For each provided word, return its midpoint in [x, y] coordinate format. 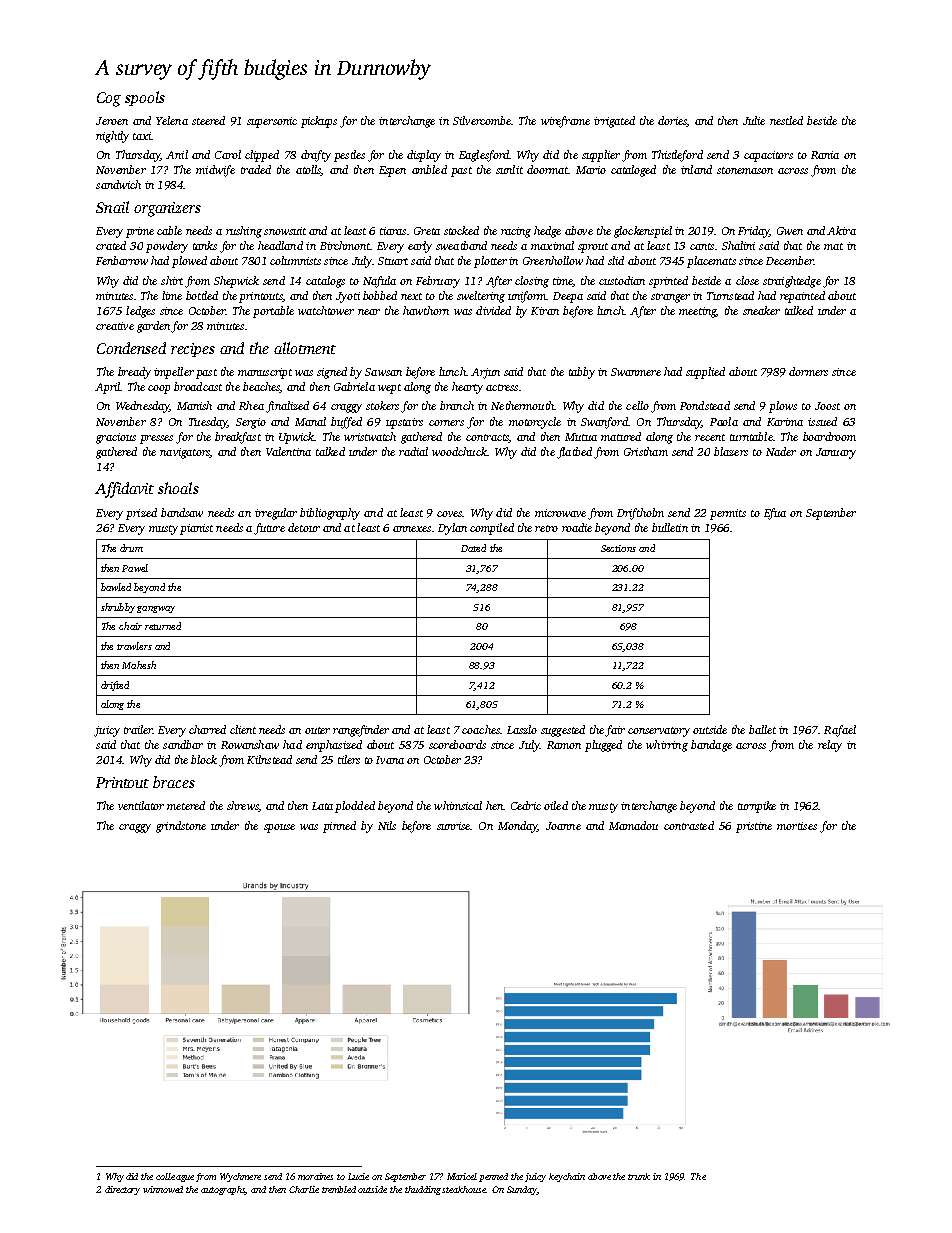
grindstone [181, 827]
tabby [582, 373]
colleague [175, 1177]
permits [728, 514]
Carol [228, 154]
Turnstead [730, 295]
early [420, 247]
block [204, 759]
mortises [797, 826]
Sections [618, 548]
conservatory [659, 732]
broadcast [198, 386]
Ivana [390, 760]
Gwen [790, 231]
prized [141, 514]
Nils [387, 825]
